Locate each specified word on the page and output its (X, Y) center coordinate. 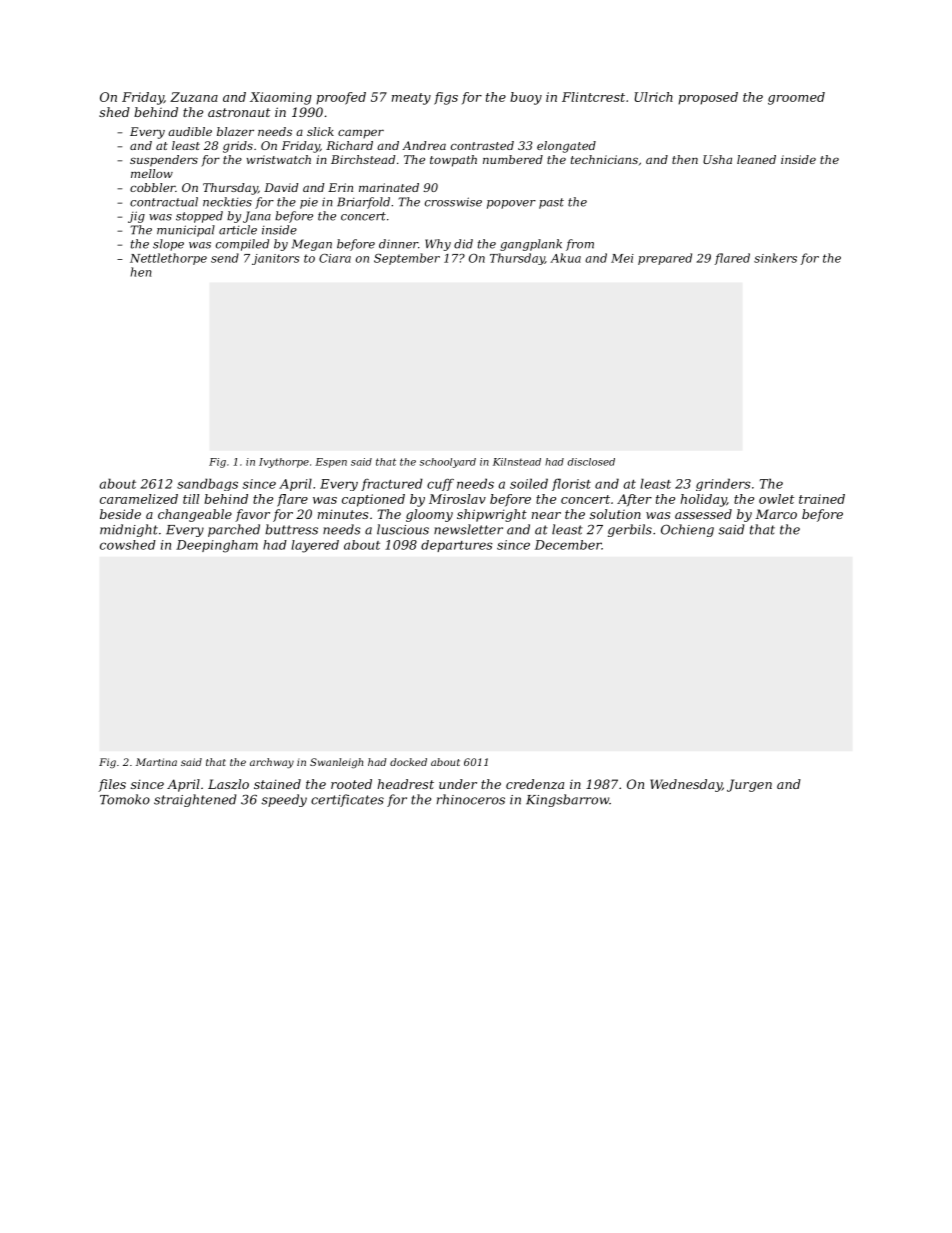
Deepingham (217, 546)
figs (446, 98)
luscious (403, 529)
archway (272, 763)
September (407, 259)
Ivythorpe (284, 463)
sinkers (775, 258)
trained (822, 499)
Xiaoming (281, 98)
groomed (796, 98)
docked (408, 762)
